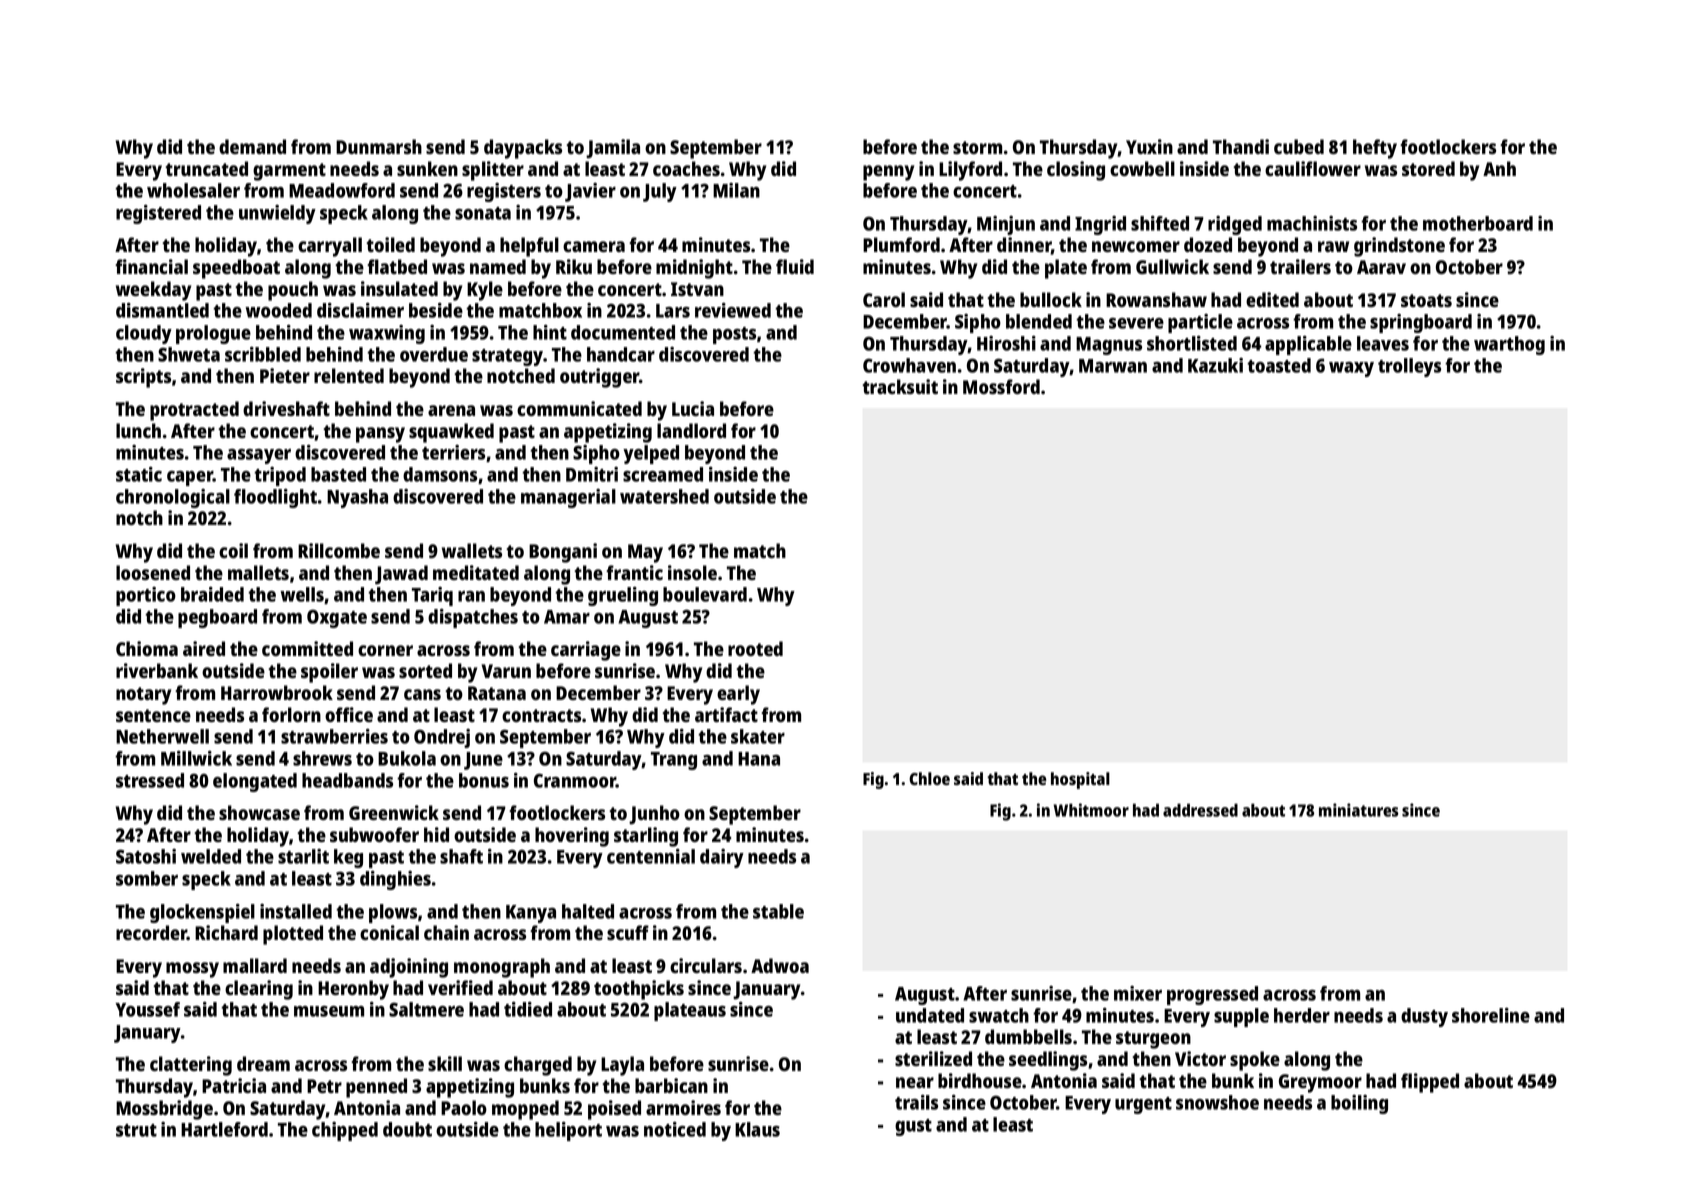  What do you see at coordinates (150, 780) in the screenshot?
I see `stressed` at bounding box center [150, 780].
